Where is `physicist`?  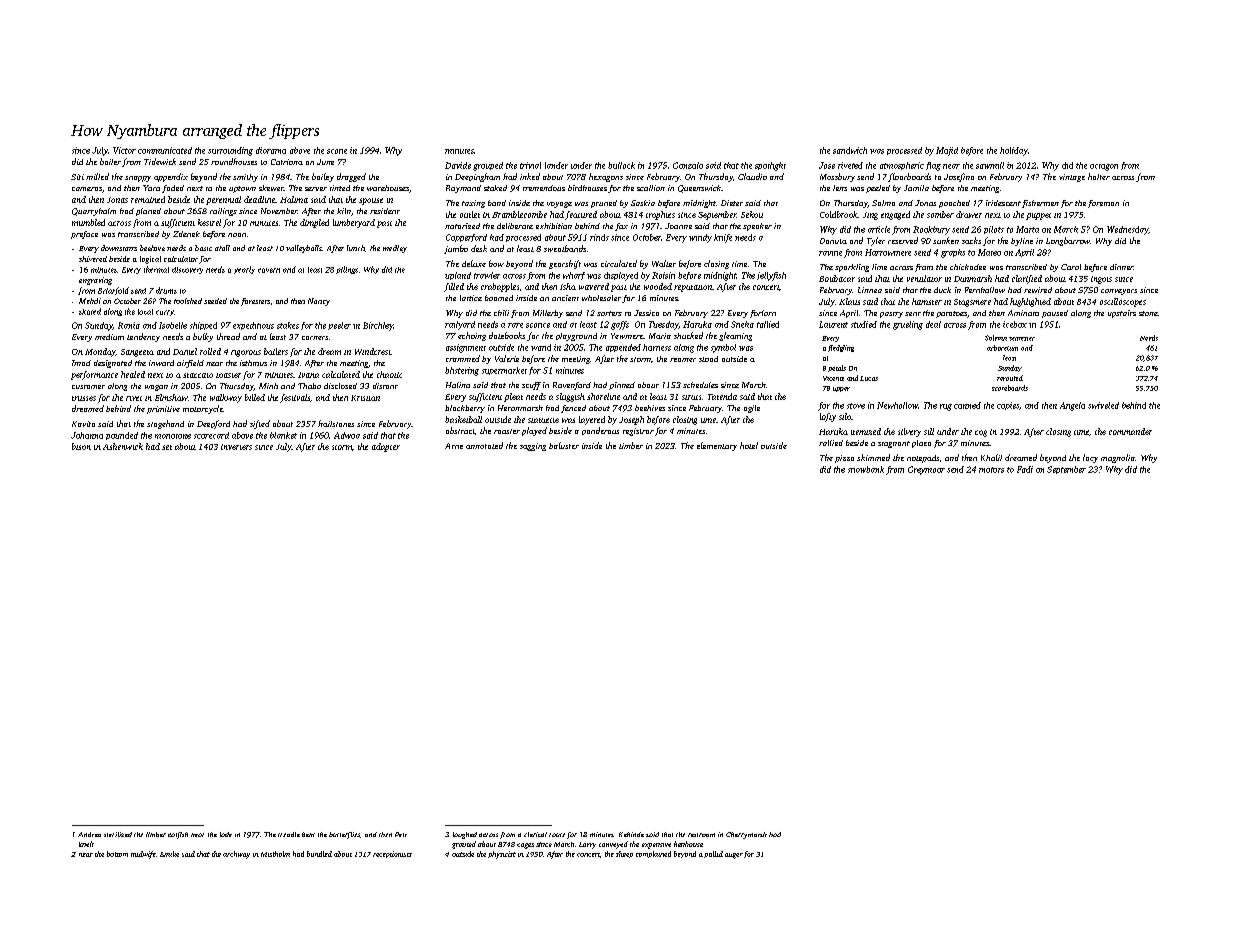
physicist is located at coordinates (502, 855).
